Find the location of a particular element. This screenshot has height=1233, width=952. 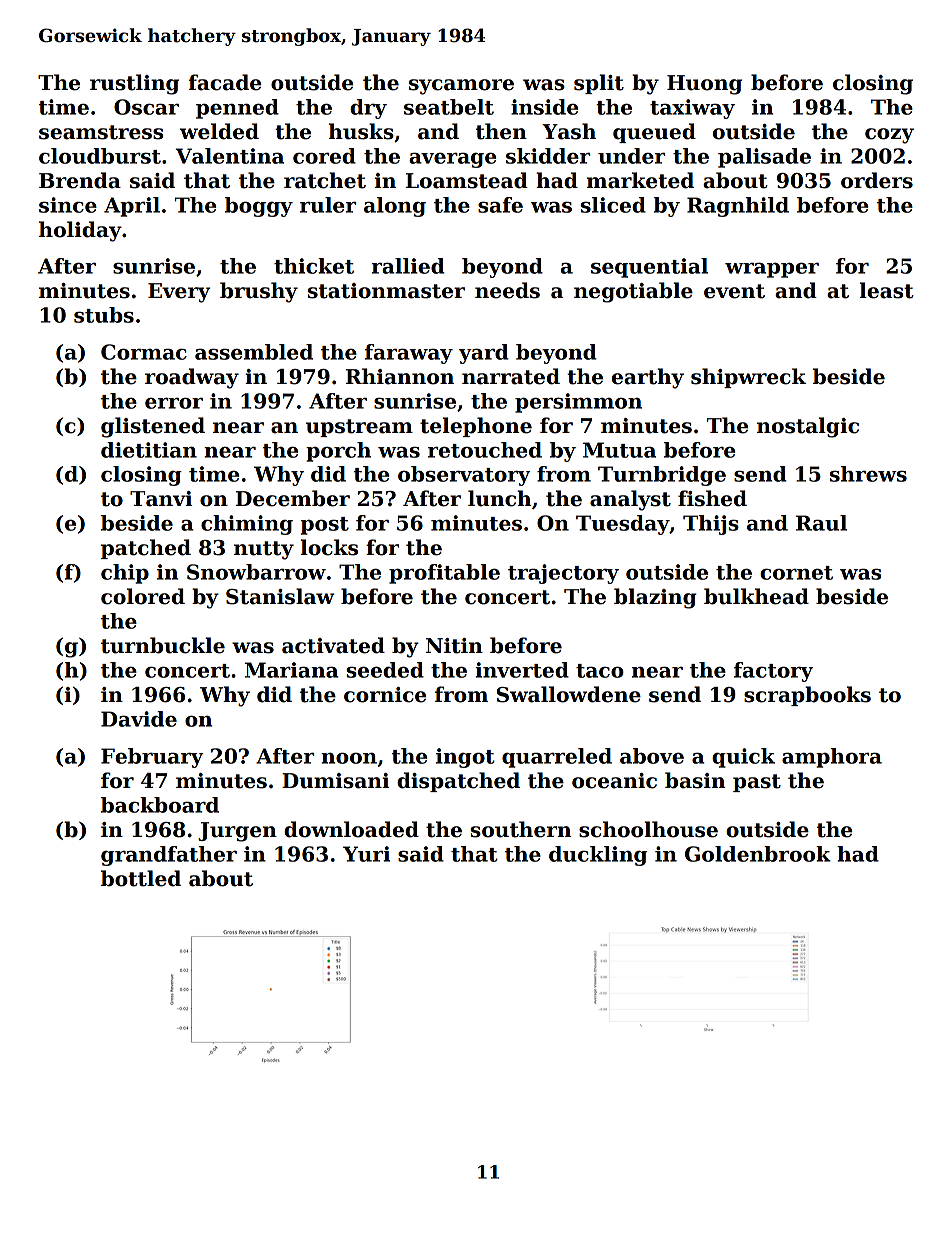

trajectory is located at coordinates (563, 574).
